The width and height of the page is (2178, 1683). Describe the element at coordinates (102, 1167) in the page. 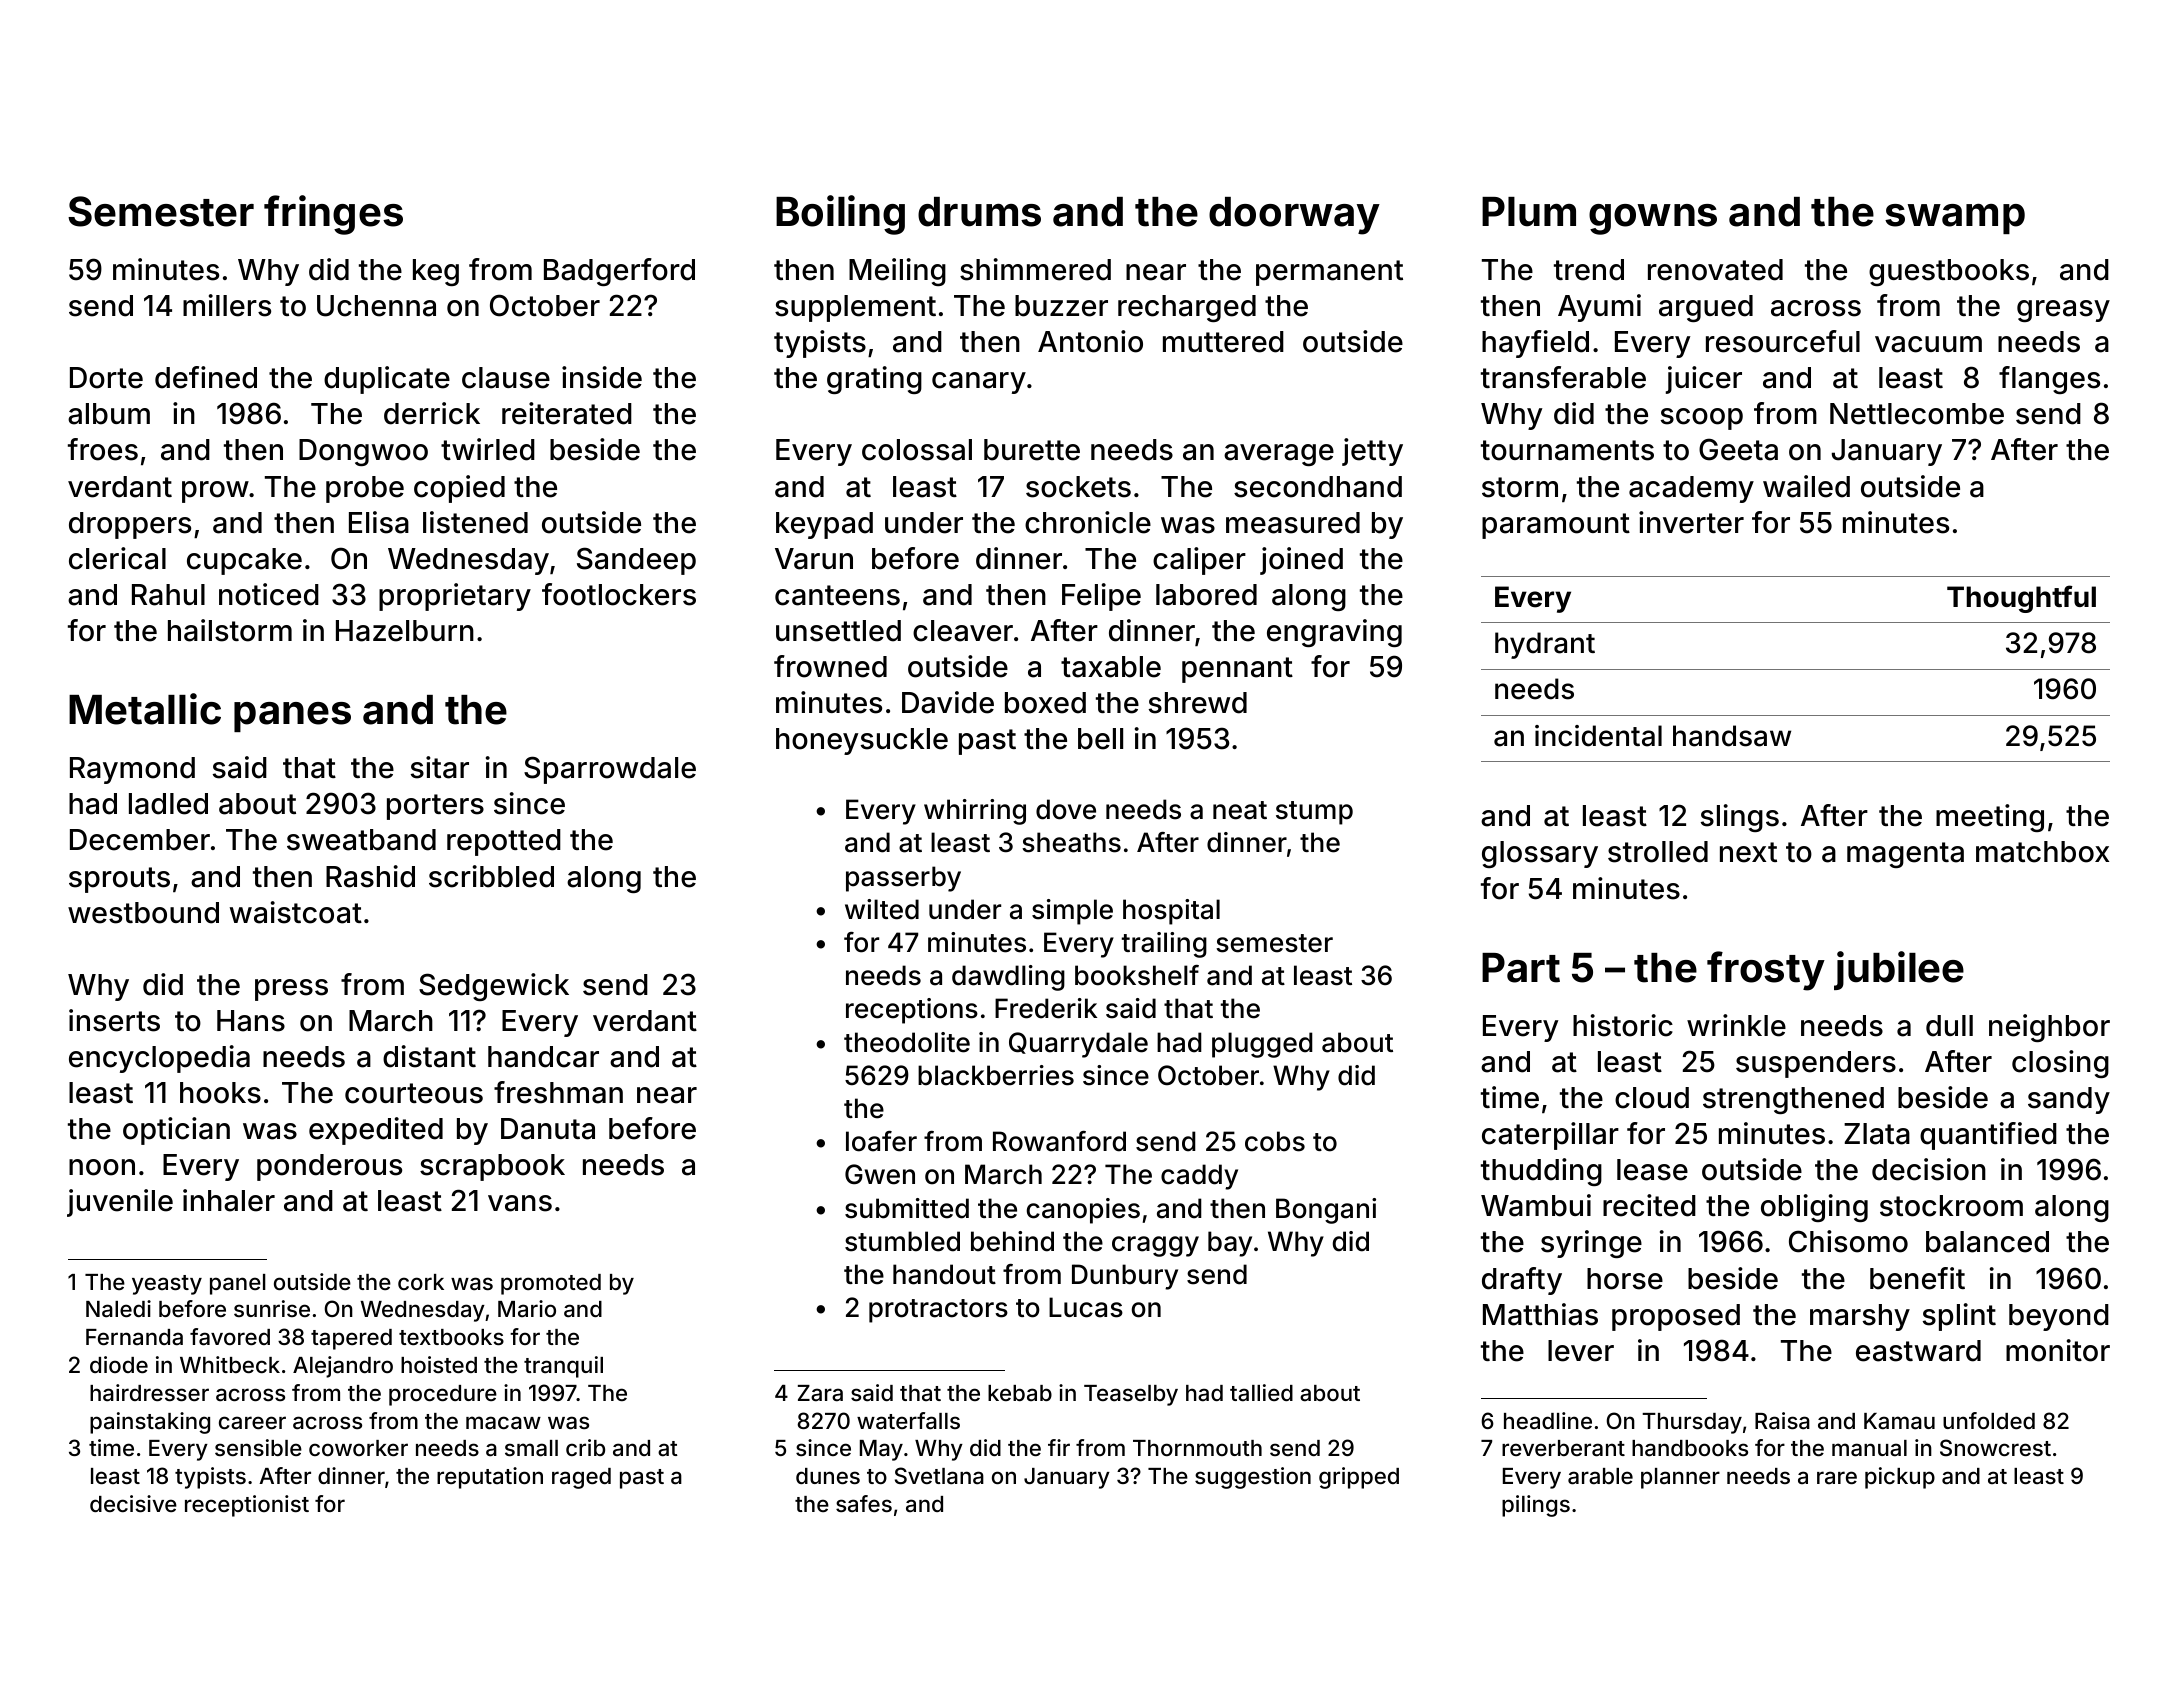

I see `noon` at that location.
